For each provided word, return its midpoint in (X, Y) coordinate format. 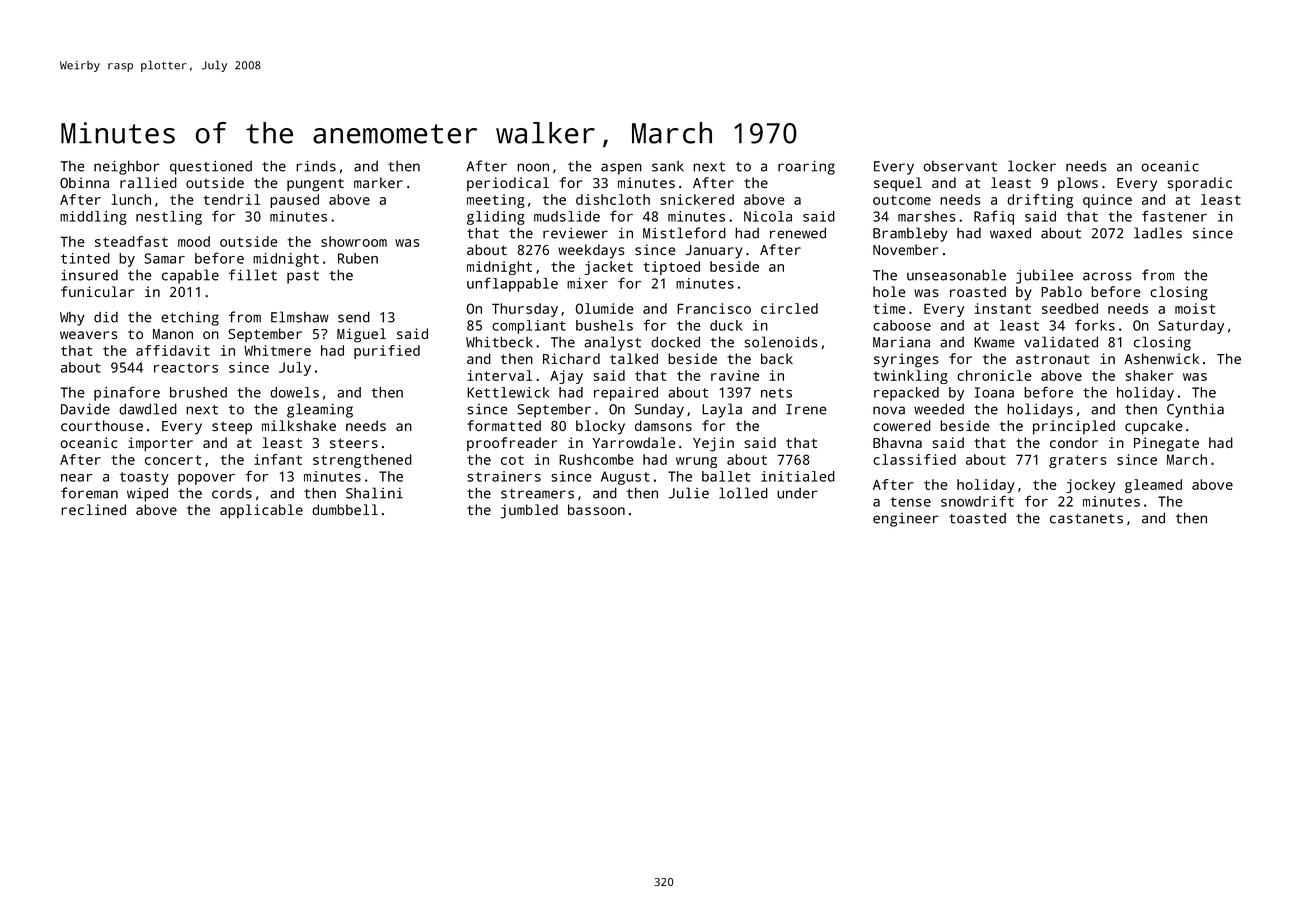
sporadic (1199, 184)
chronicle (994, 375)
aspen (621, 169)
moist (1195, 308)
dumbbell (345, 509)
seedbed (1070, 308)
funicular (97, 291)
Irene (806, 409)
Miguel (361, 335)
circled (789, 308)
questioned (211, 168)
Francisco (714, 308)
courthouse (102, 426)
